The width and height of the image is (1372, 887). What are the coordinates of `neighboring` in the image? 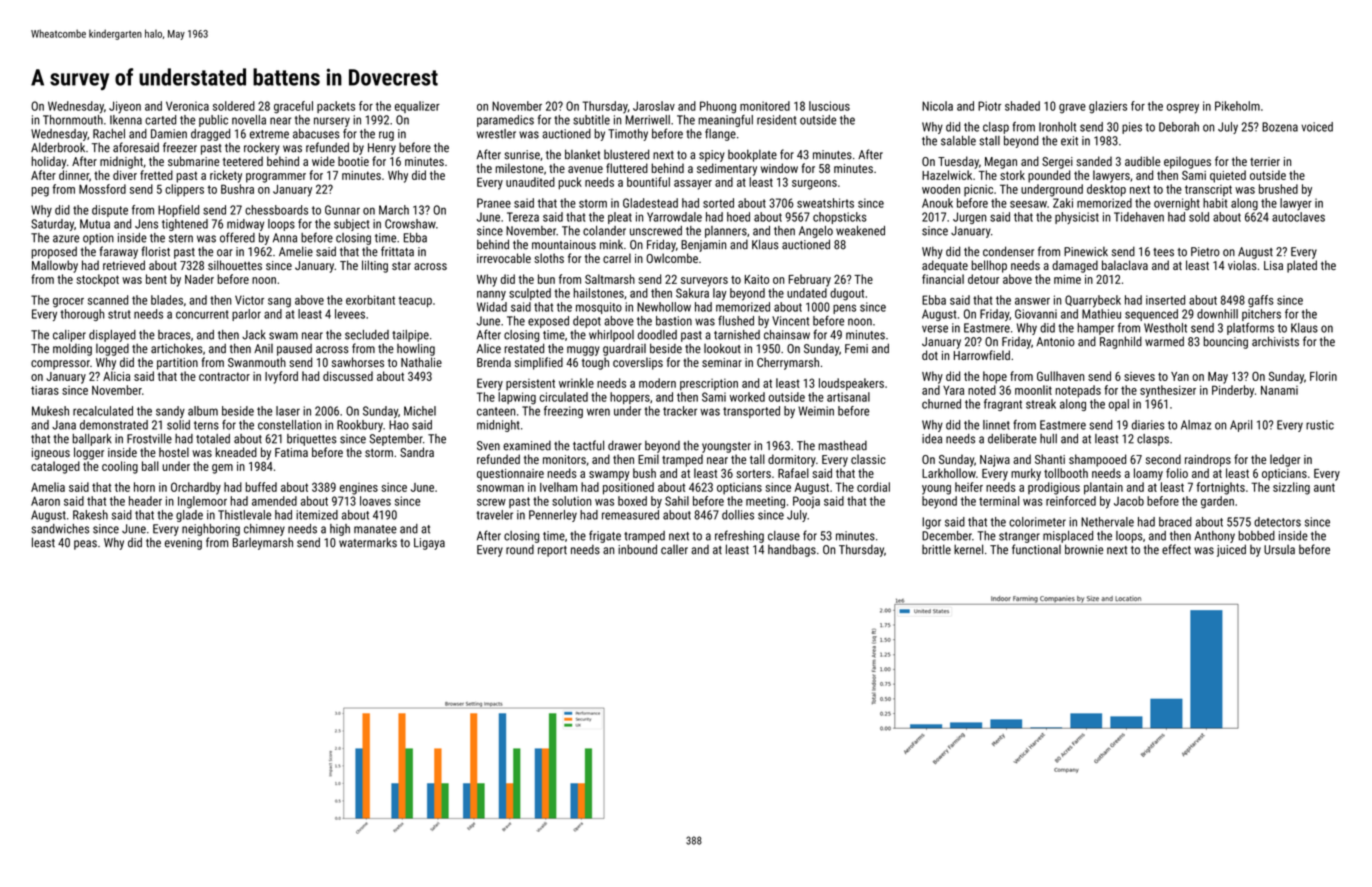 It's located at (211, 530).
